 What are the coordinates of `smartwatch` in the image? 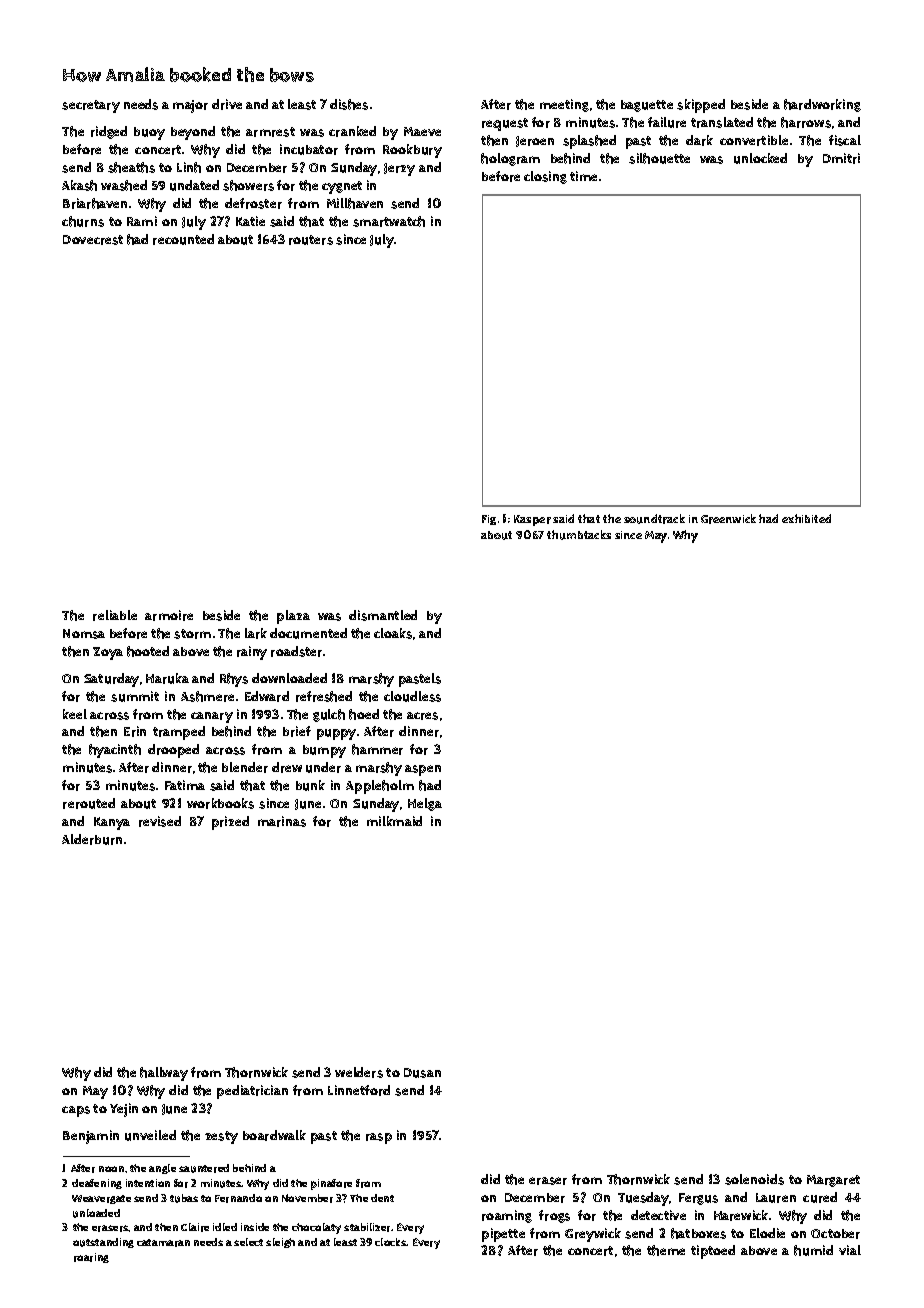 It's located at (389, 221).
